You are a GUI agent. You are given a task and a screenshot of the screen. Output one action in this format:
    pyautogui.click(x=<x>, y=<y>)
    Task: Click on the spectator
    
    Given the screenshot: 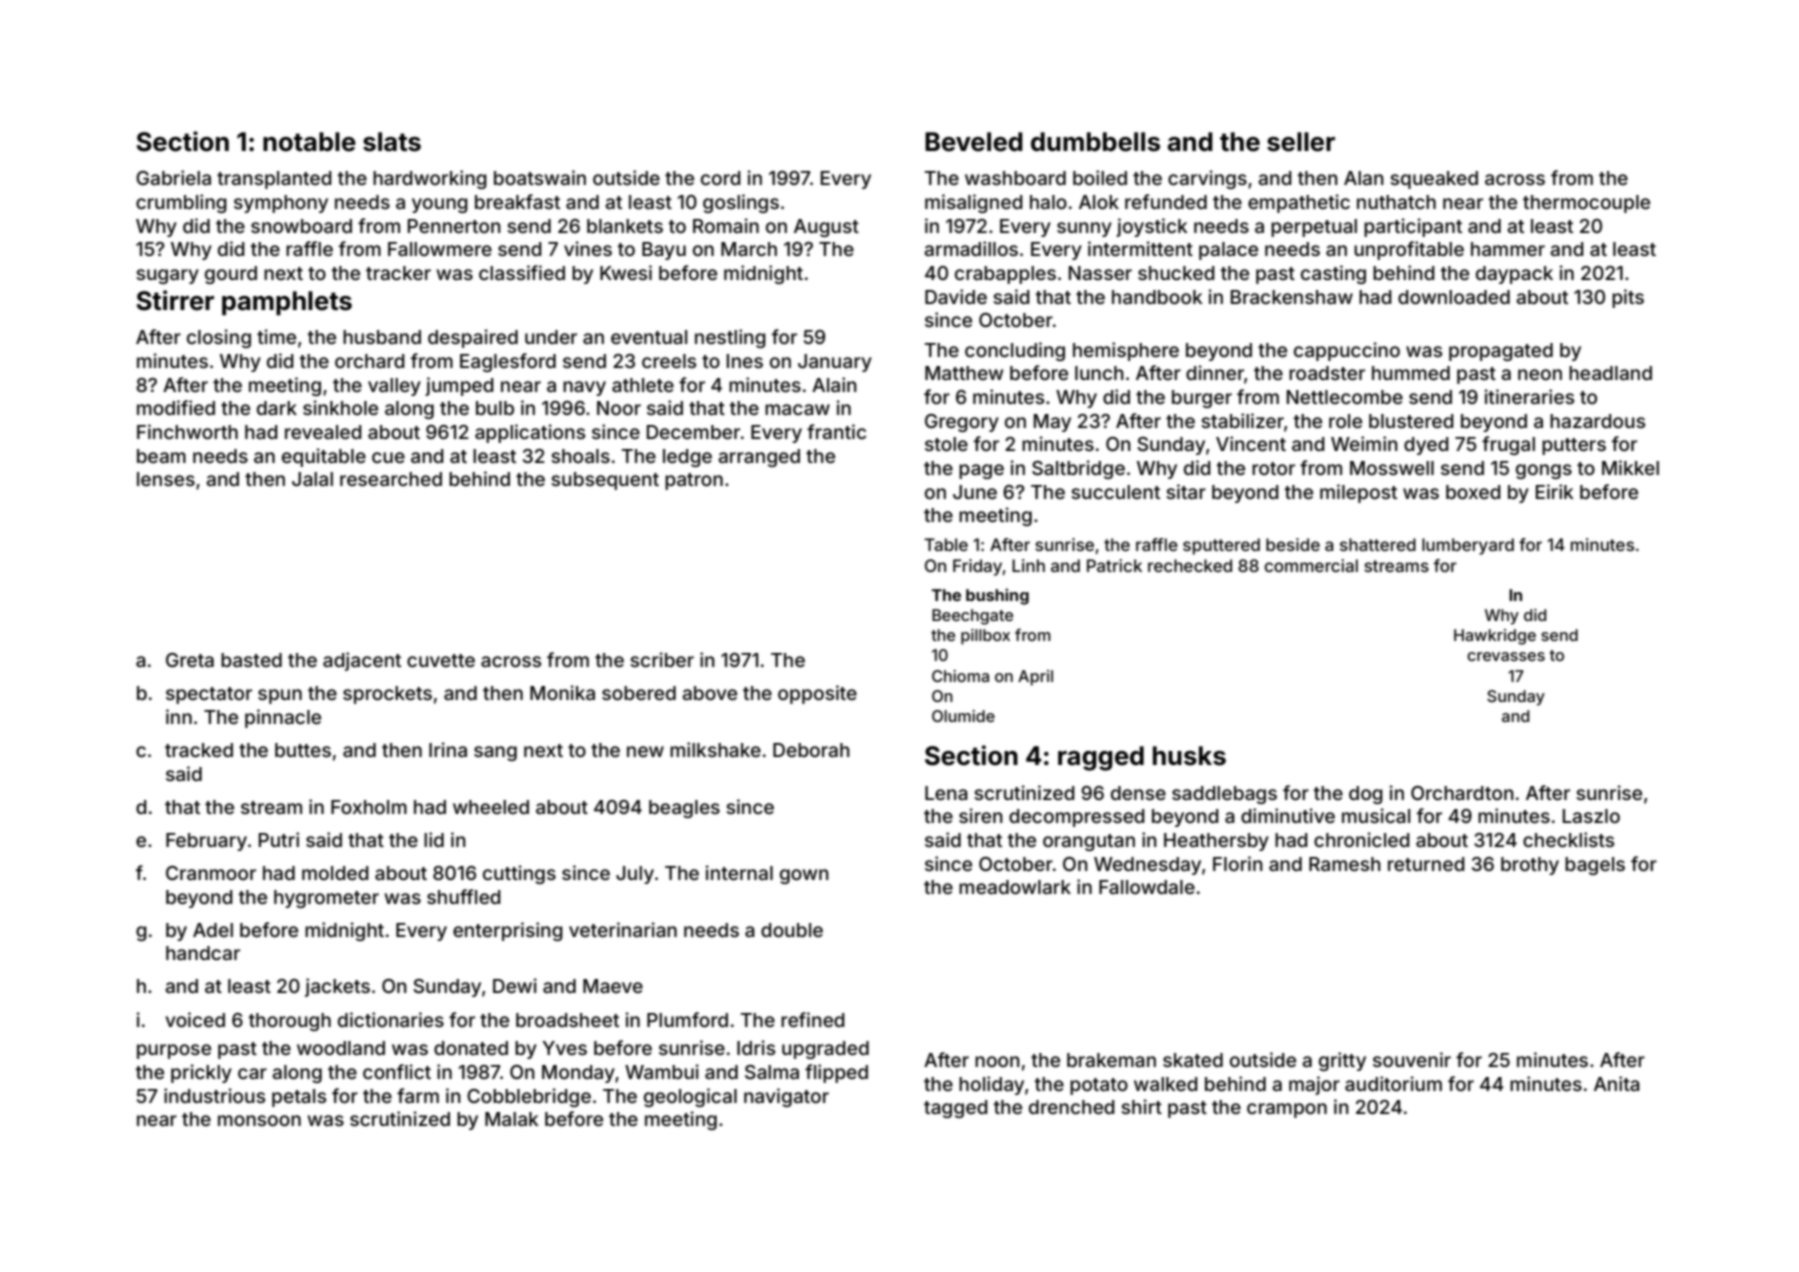 What is the action you would take?
    pyautogui.click(x=209, y=695)
